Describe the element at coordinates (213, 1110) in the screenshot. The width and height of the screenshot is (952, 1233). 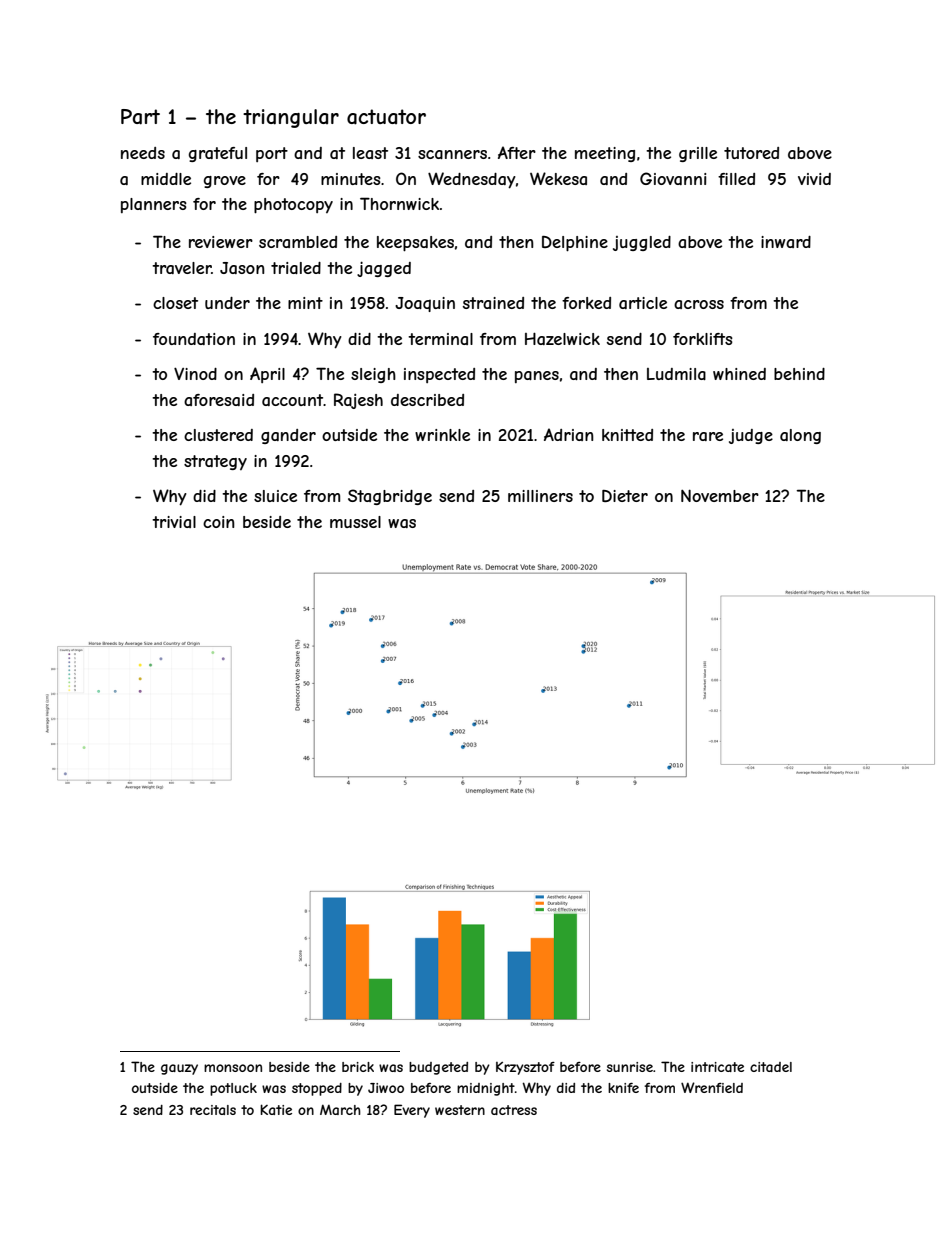
I see `recitals` at that location.
